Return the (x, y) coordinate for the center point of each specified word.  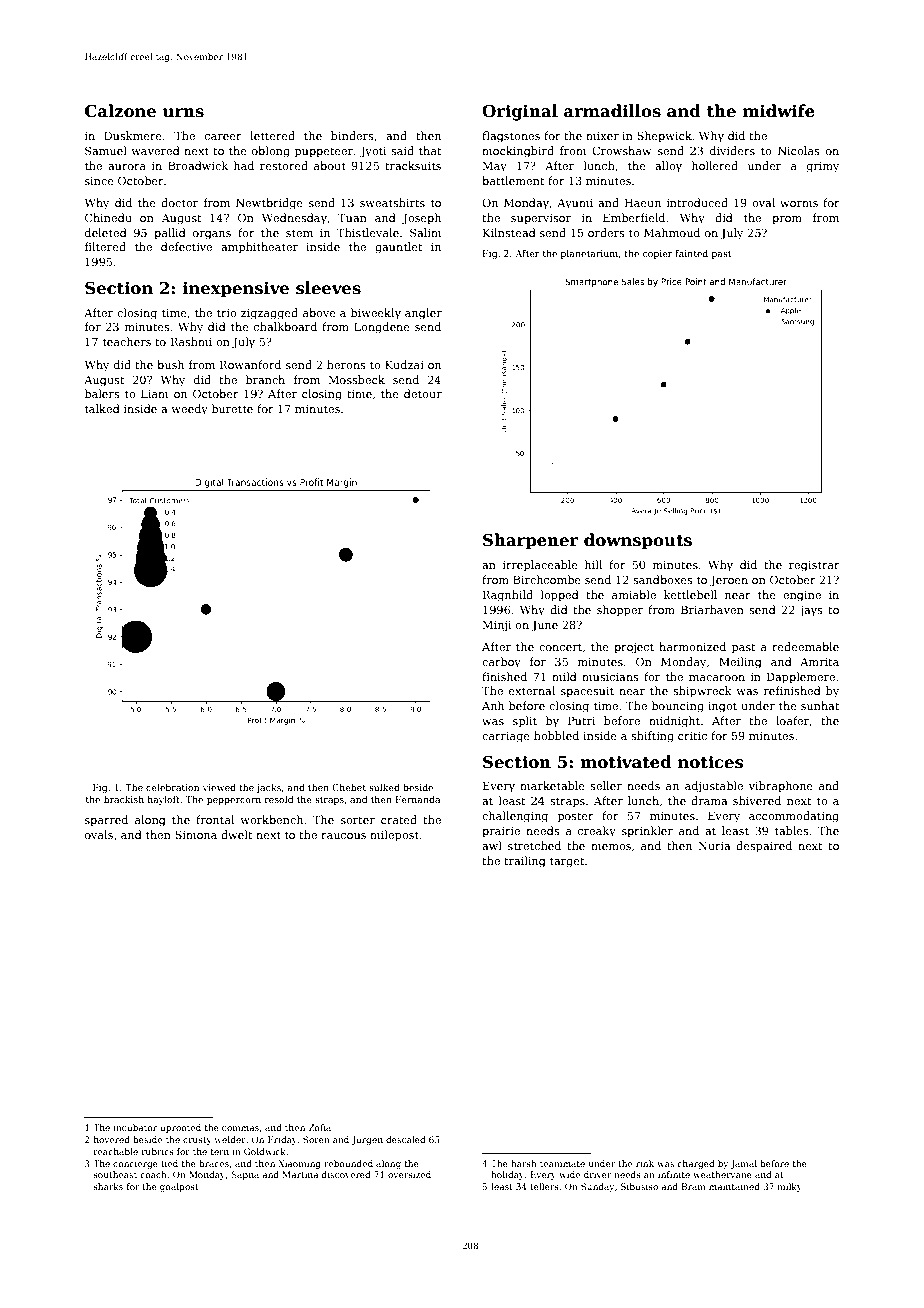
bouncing (678, 707)
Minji (497, 626)
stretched (534, 845)
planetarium (589, 254)
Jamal (743, 1164)
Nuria (714, 845)
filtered (105, 246)
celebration (172, 787)
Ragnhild (508, 596)
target (567, 862)
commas (240, 1128)
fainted (691, 253)
